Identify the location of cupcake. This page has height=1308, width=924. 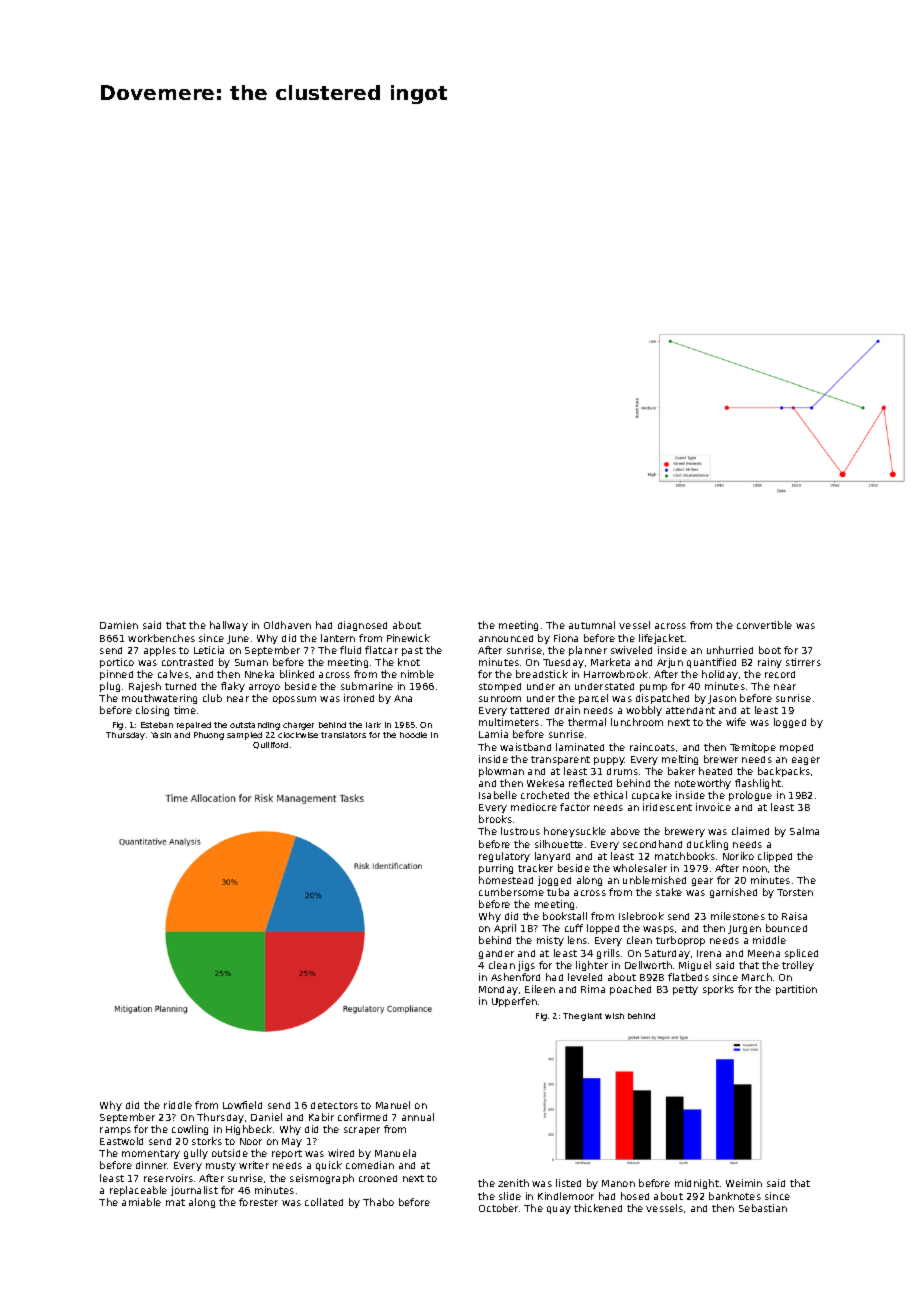
(652, 796).
